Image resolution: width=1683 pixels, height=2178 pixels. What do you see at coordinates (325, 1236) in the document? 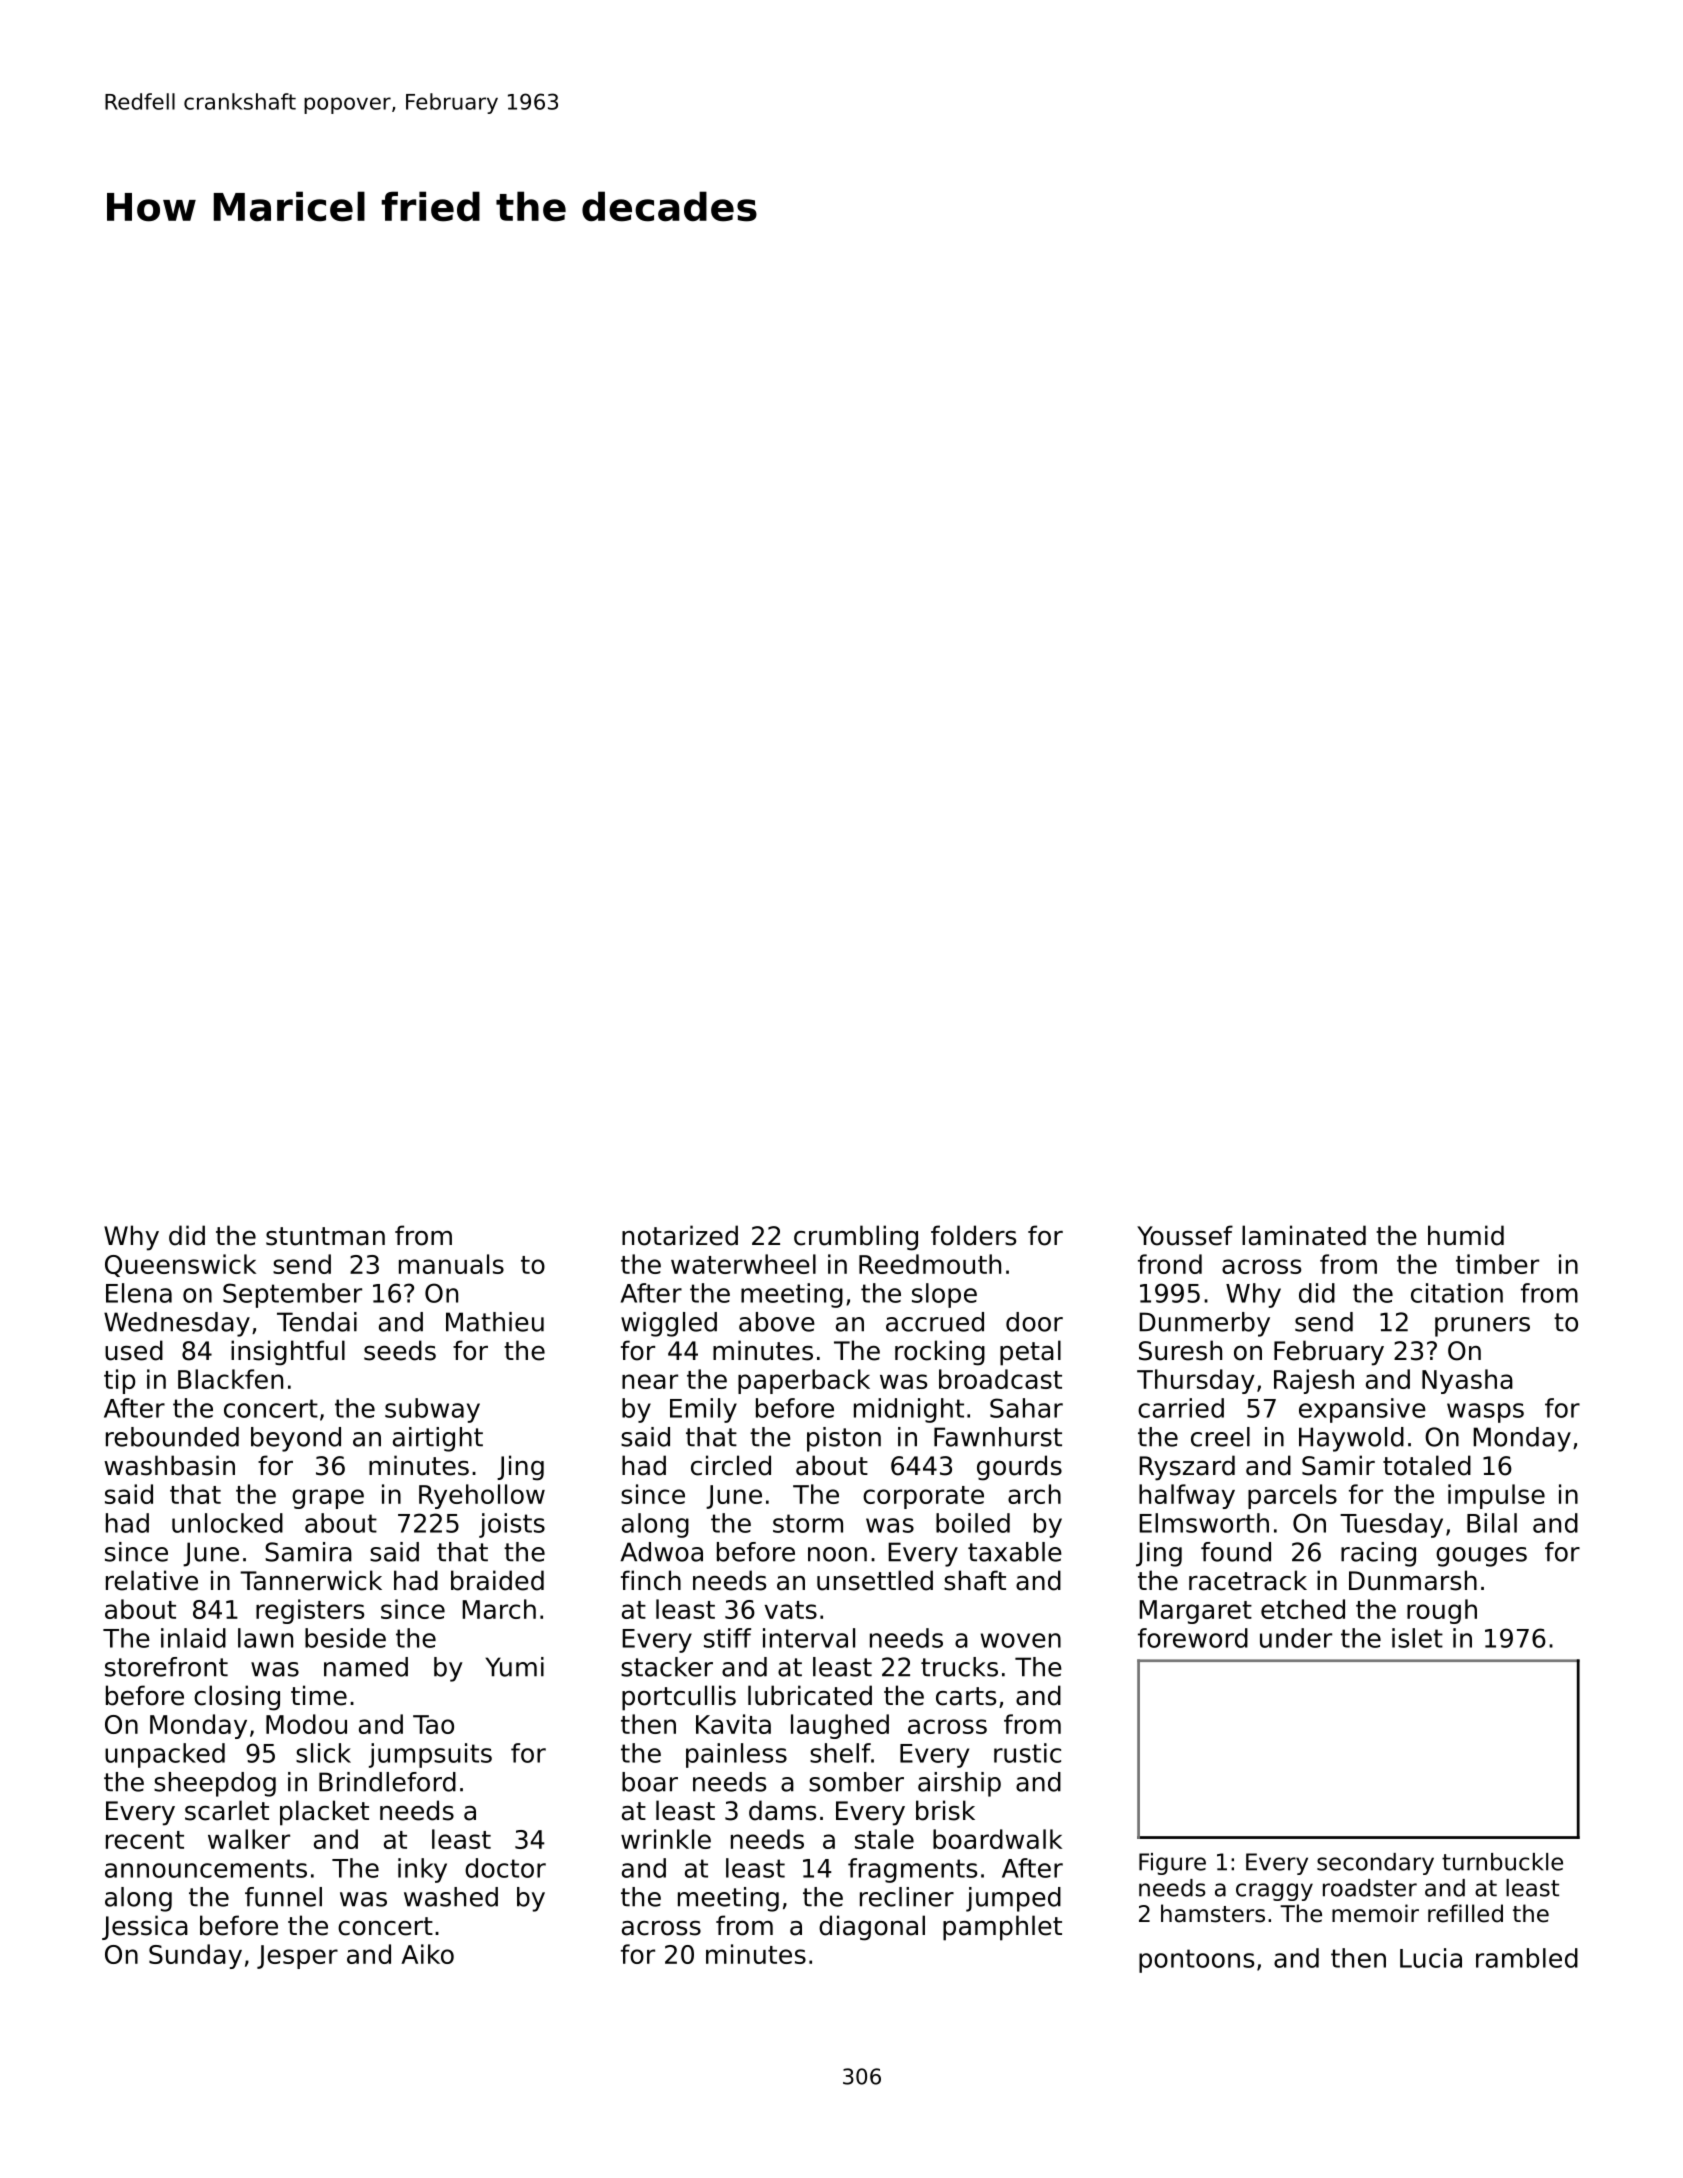
I see `stuntman` at bounding box center [325, 1236].
